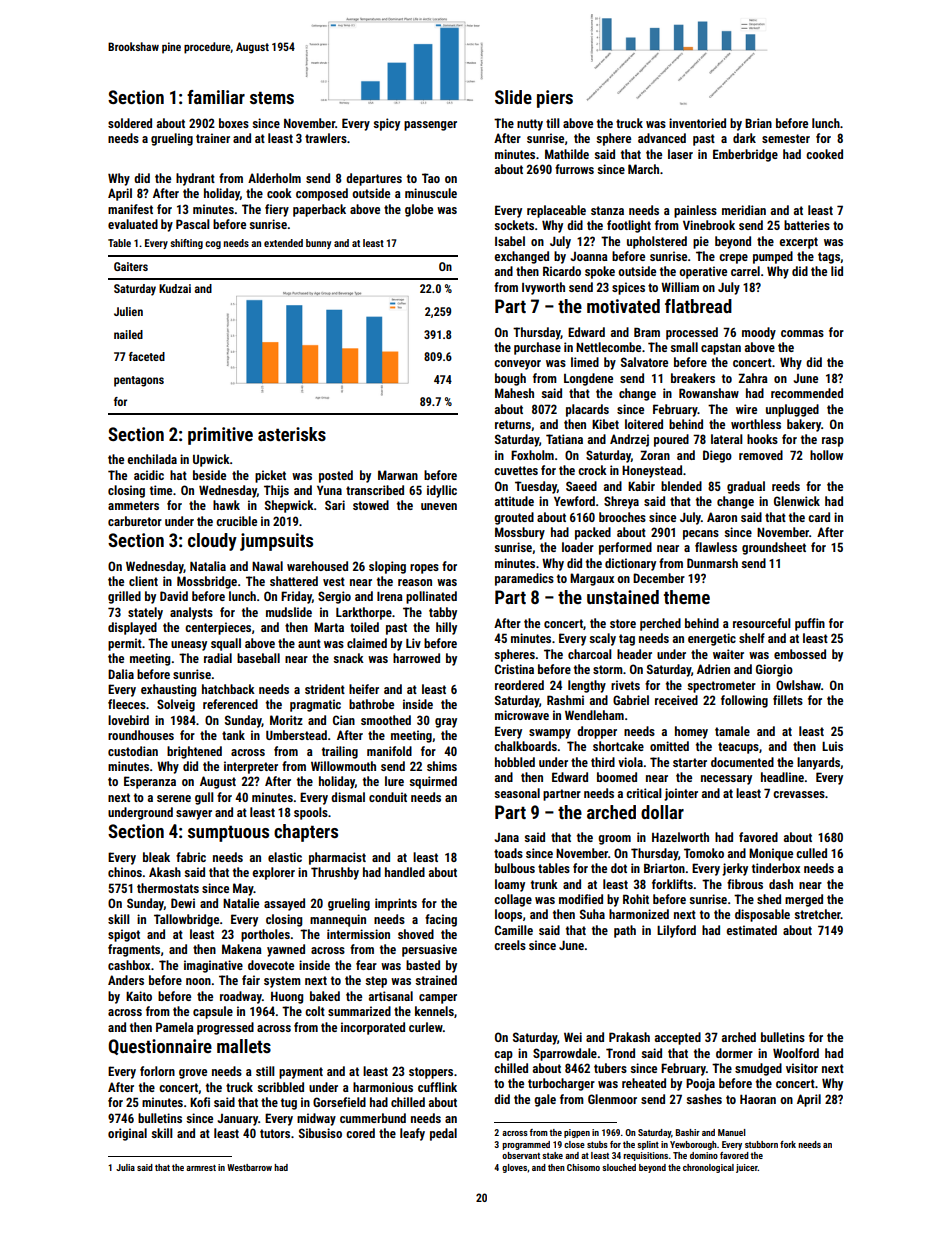 The height and width of the screenshot is (1233, 952). What do you see at coordinates (265, 935) in the screenshot?
I see `portholes` at bounding box center [265, 935].
